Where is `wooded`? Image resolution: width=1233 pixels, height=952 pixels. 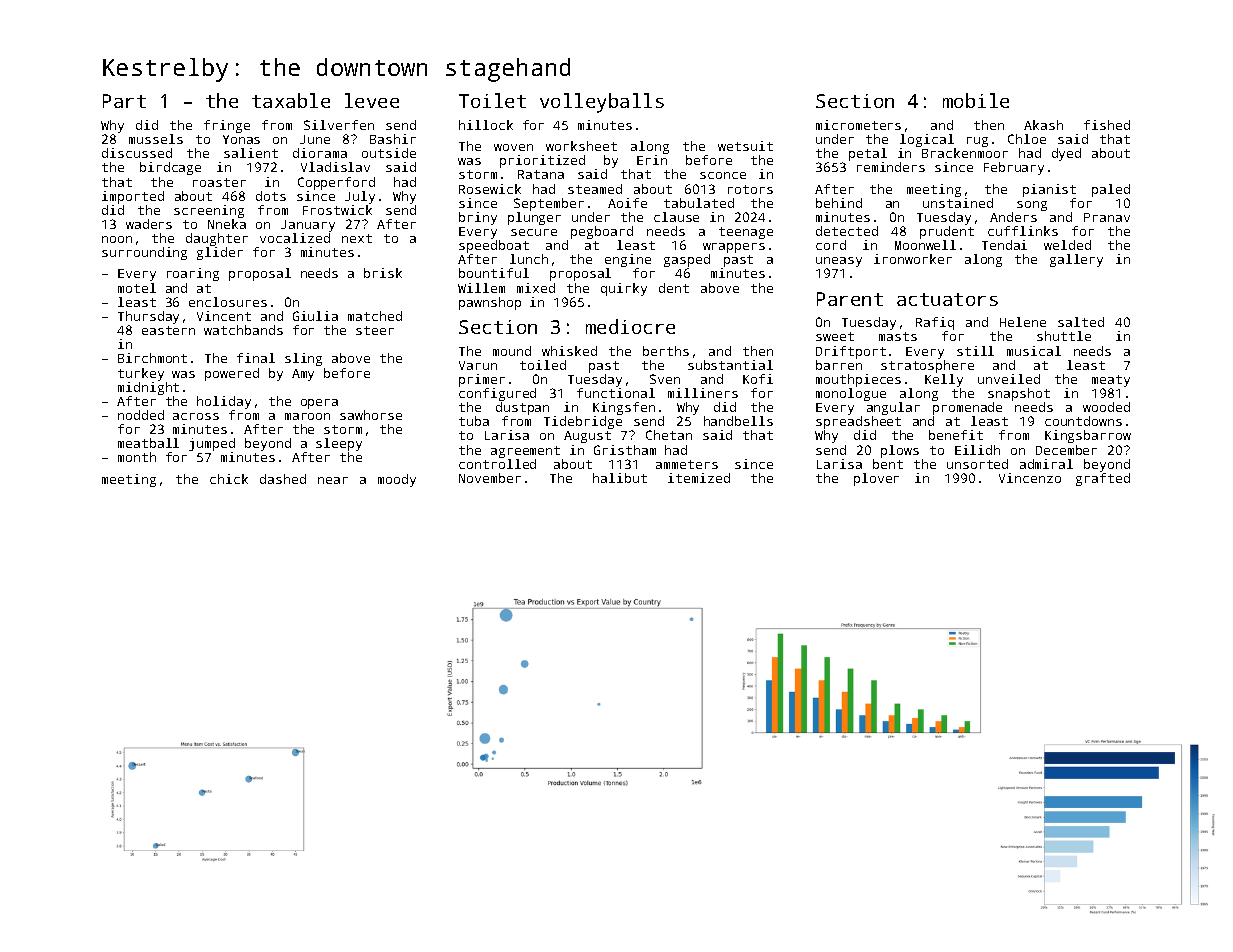
wooded is located at coordinates (1106, 407).
